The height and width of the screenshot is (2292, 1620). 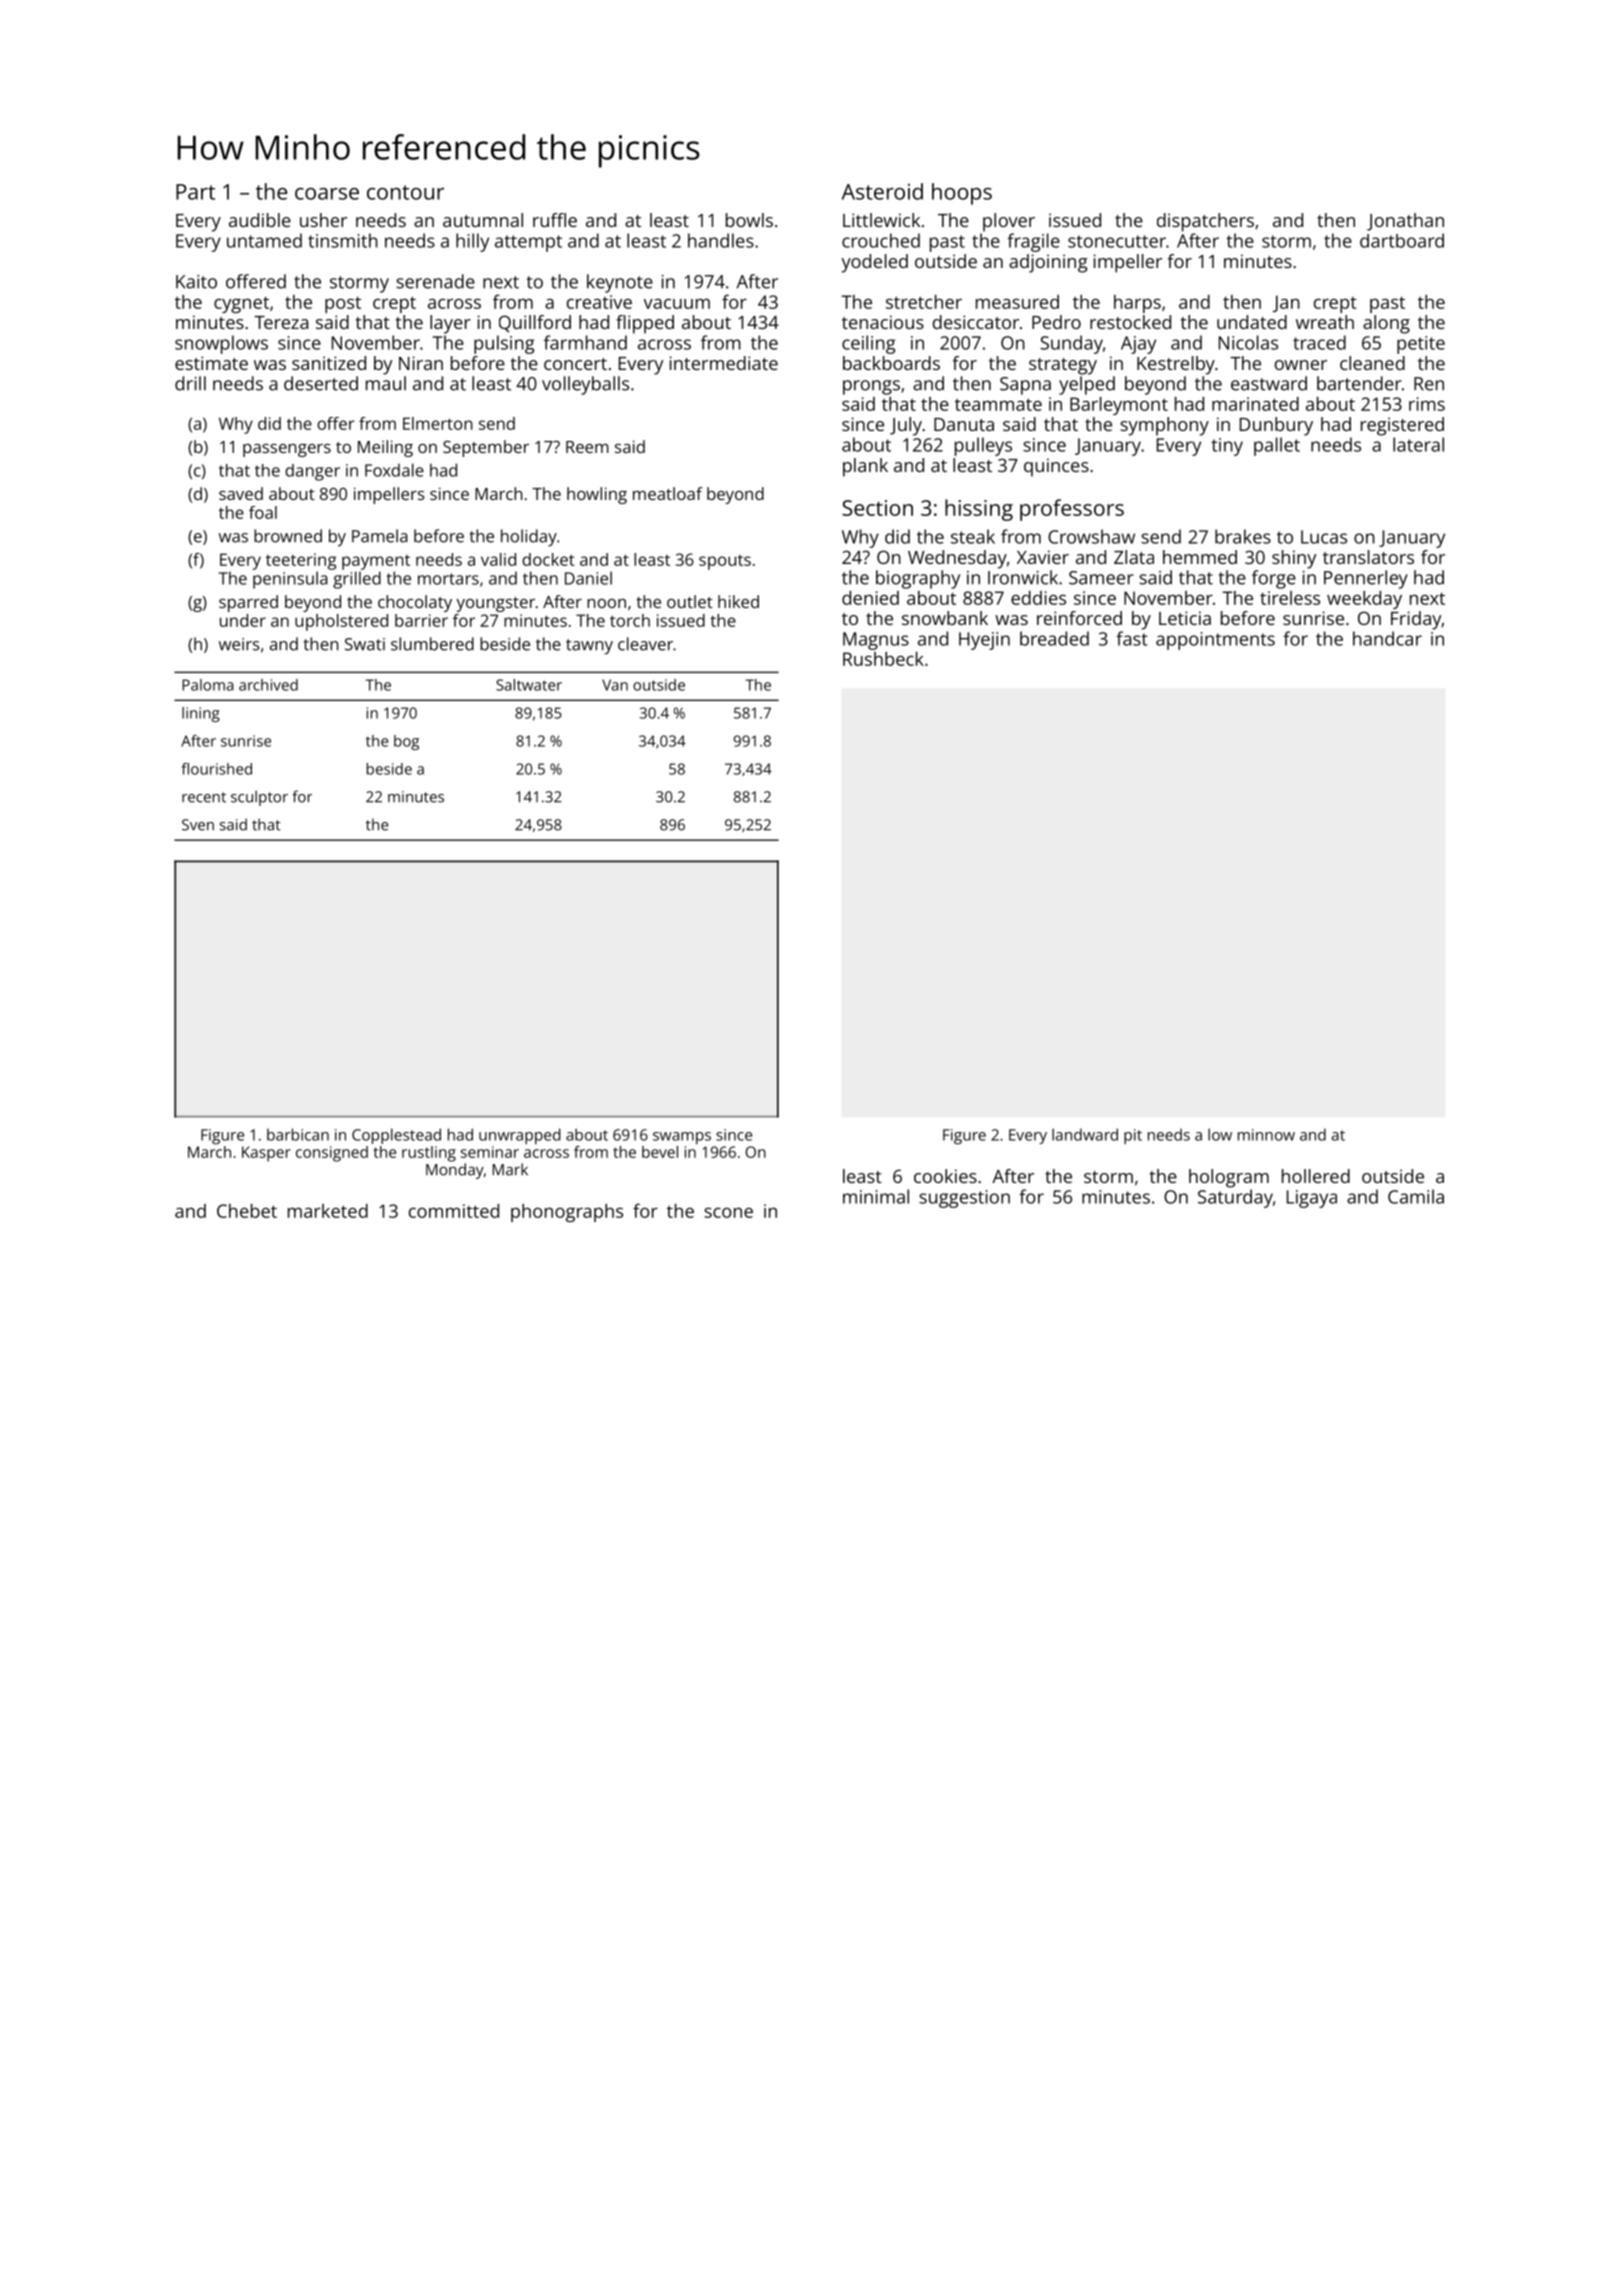 What do you see at coordinates (891, 363) in the screenshot?
I see `backboards` at bounding box center [891, 363].
